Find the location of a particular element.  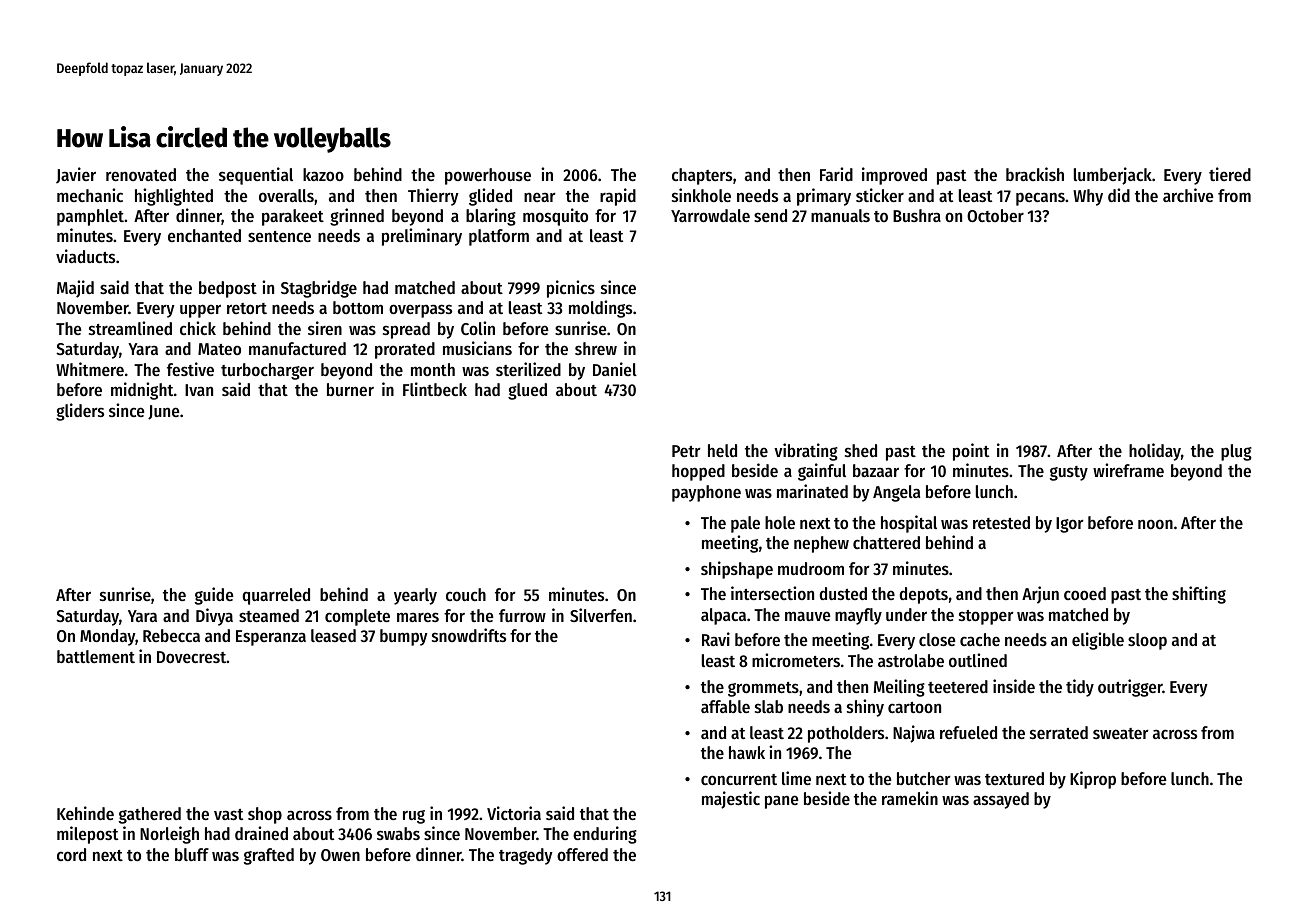

Javier is located at coordinates (76, 175).
